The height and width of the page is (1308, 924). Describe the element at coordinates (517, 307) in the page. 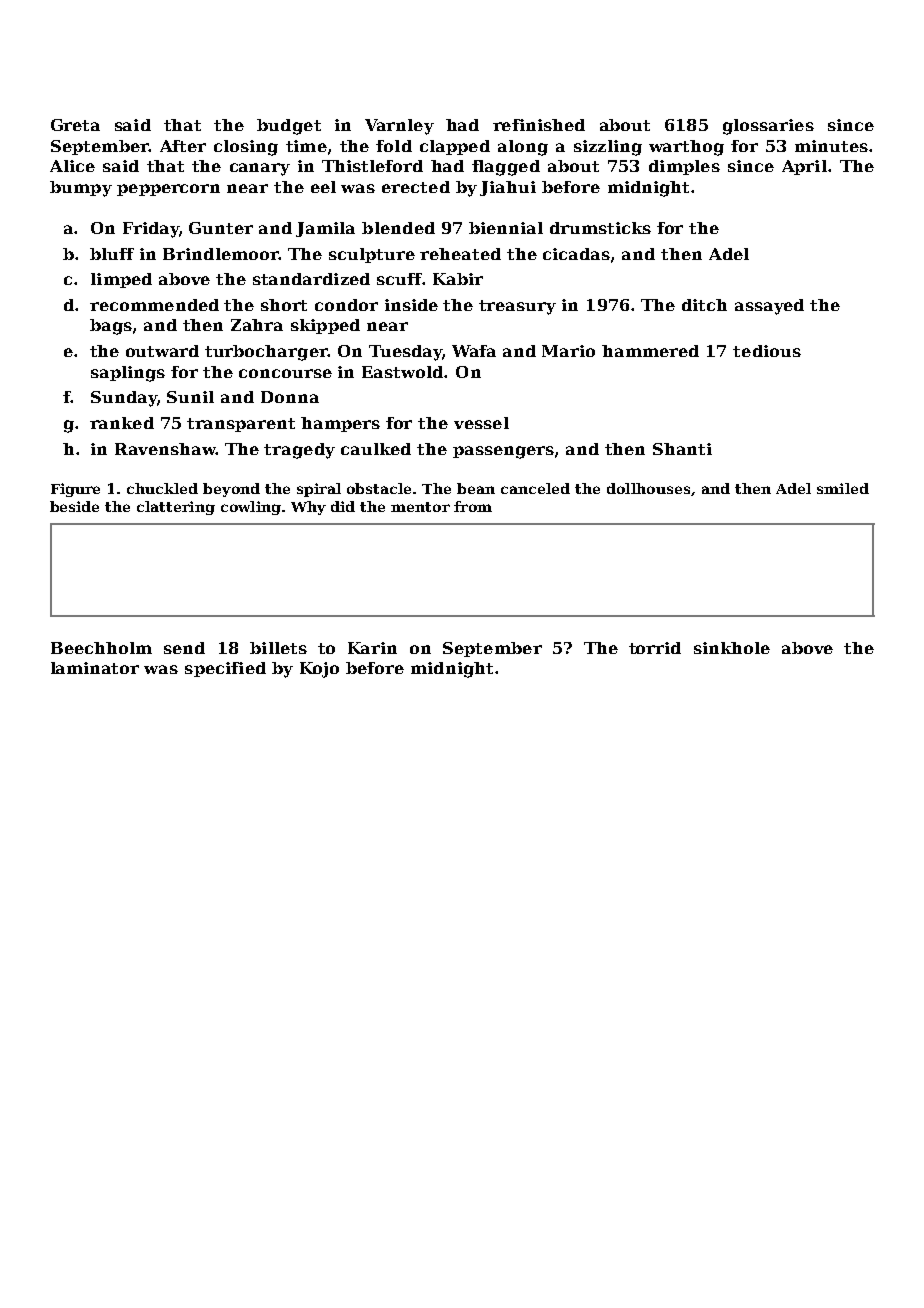

I see `treasury` at that location.
